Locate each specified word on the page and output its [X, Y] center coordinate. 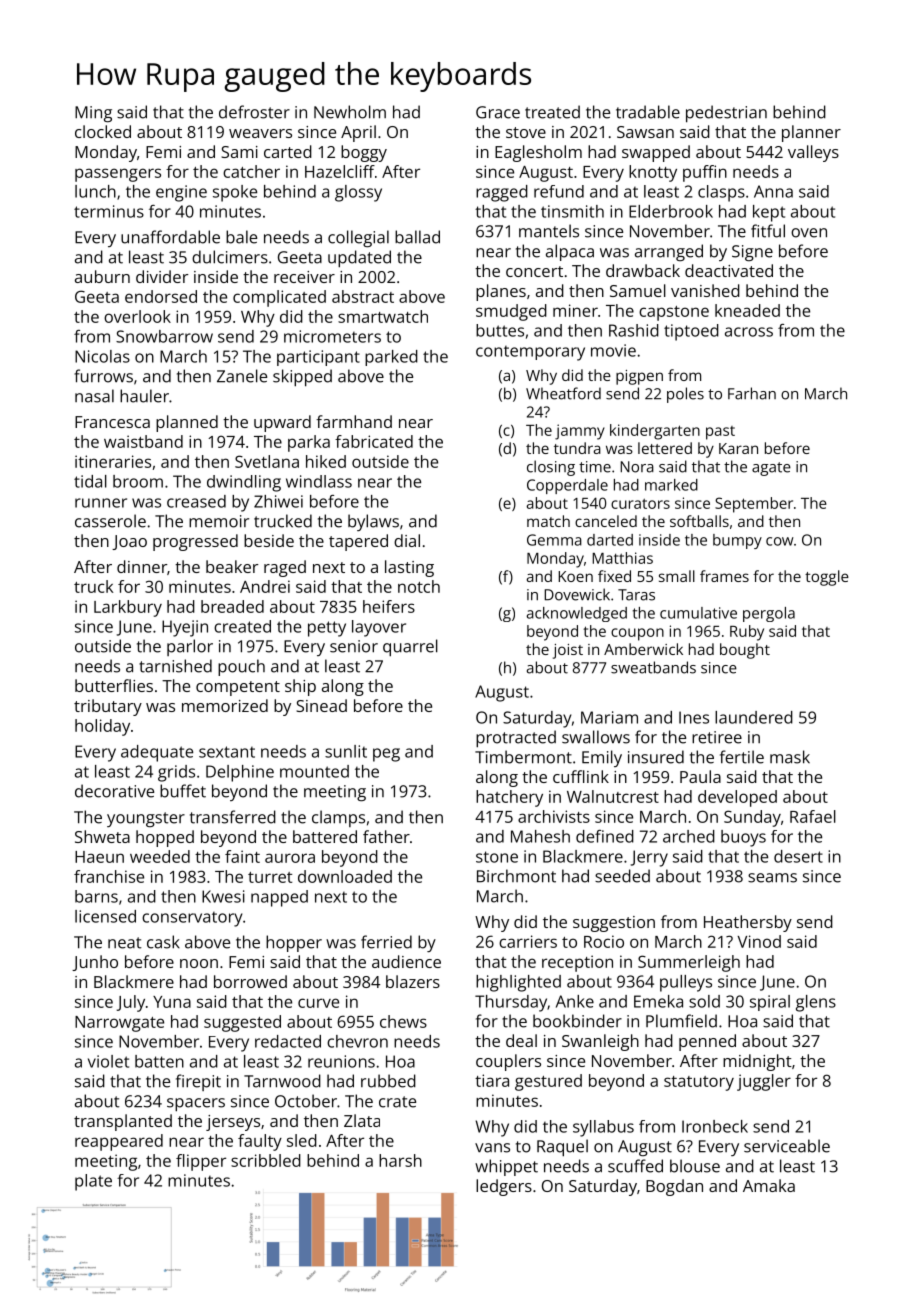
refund [559, 191]
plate [93, 1182]
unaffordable [170, 237]
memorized [225, 705]
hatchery [509, 798]
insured [656, 757]
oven [809, 233]
